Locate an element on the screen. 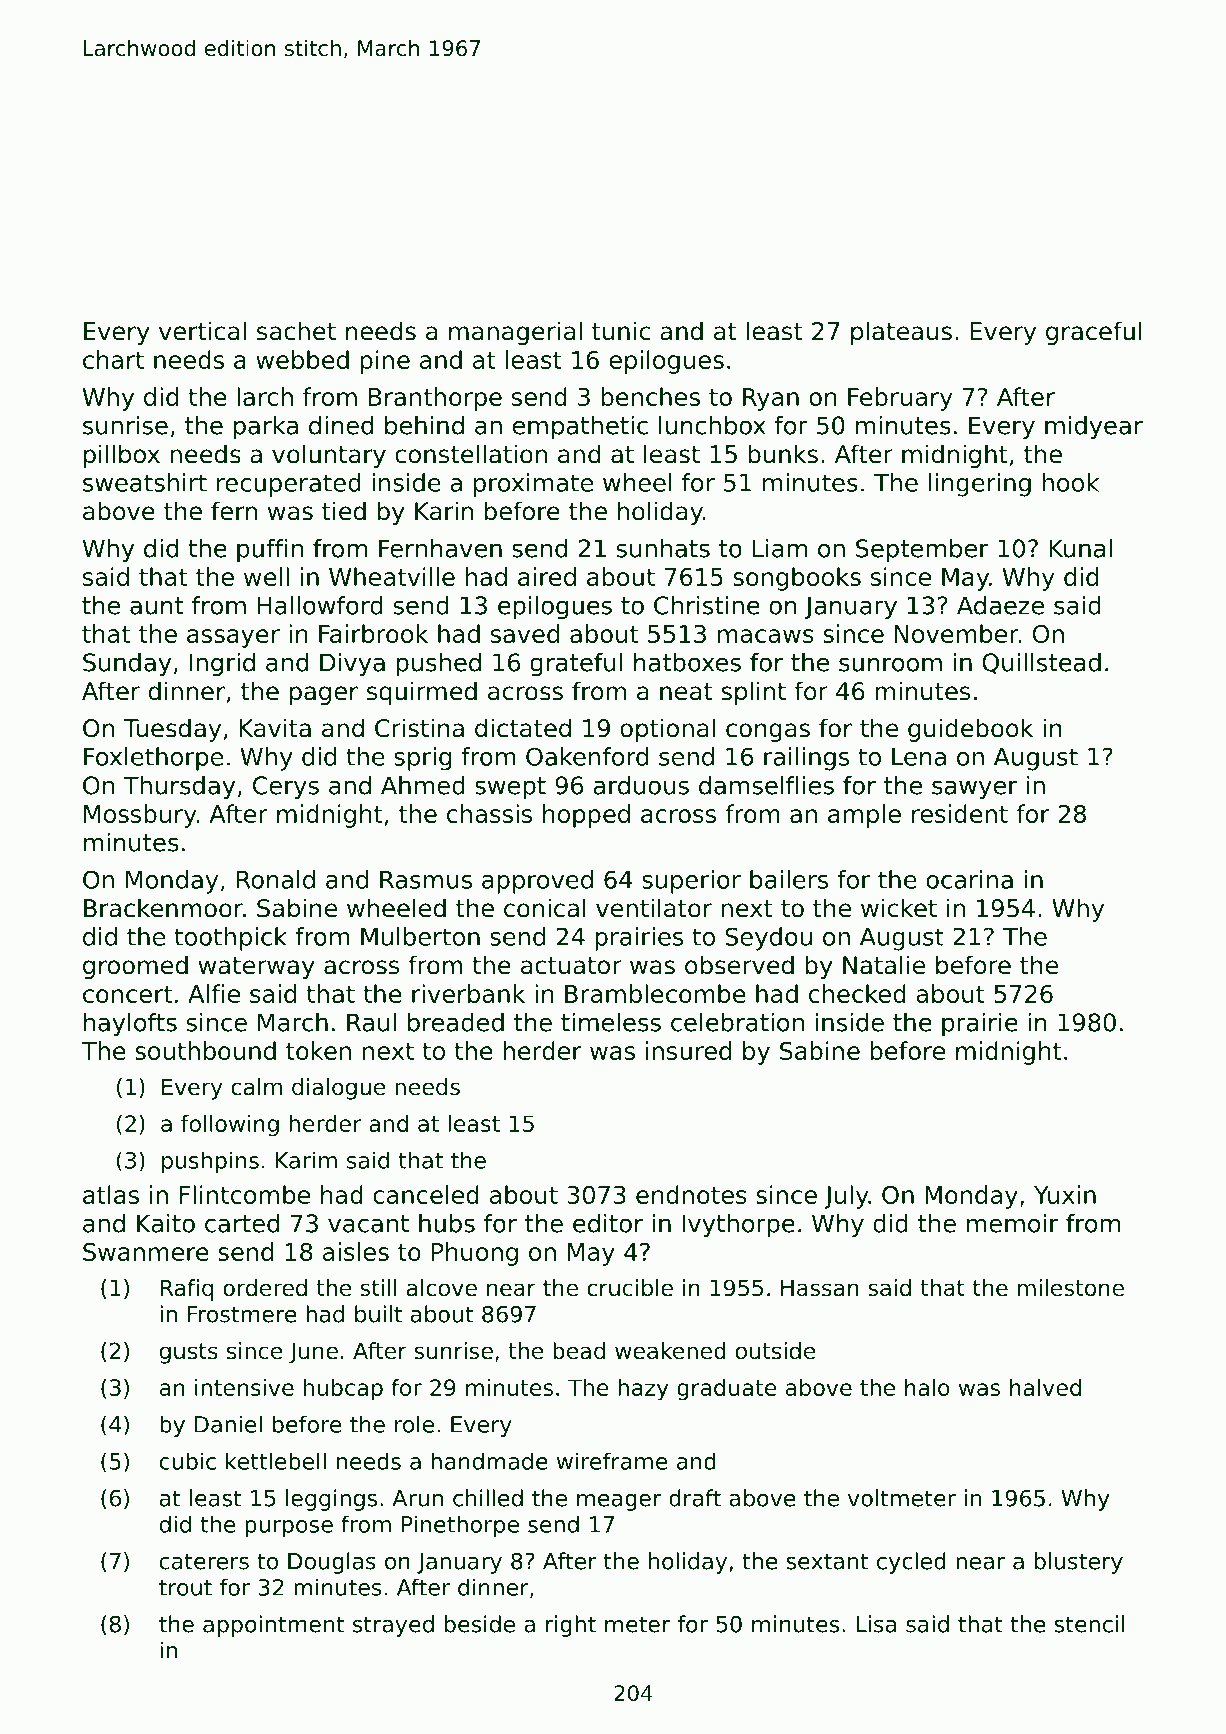  hook is located at coordinates (1070, 482).
